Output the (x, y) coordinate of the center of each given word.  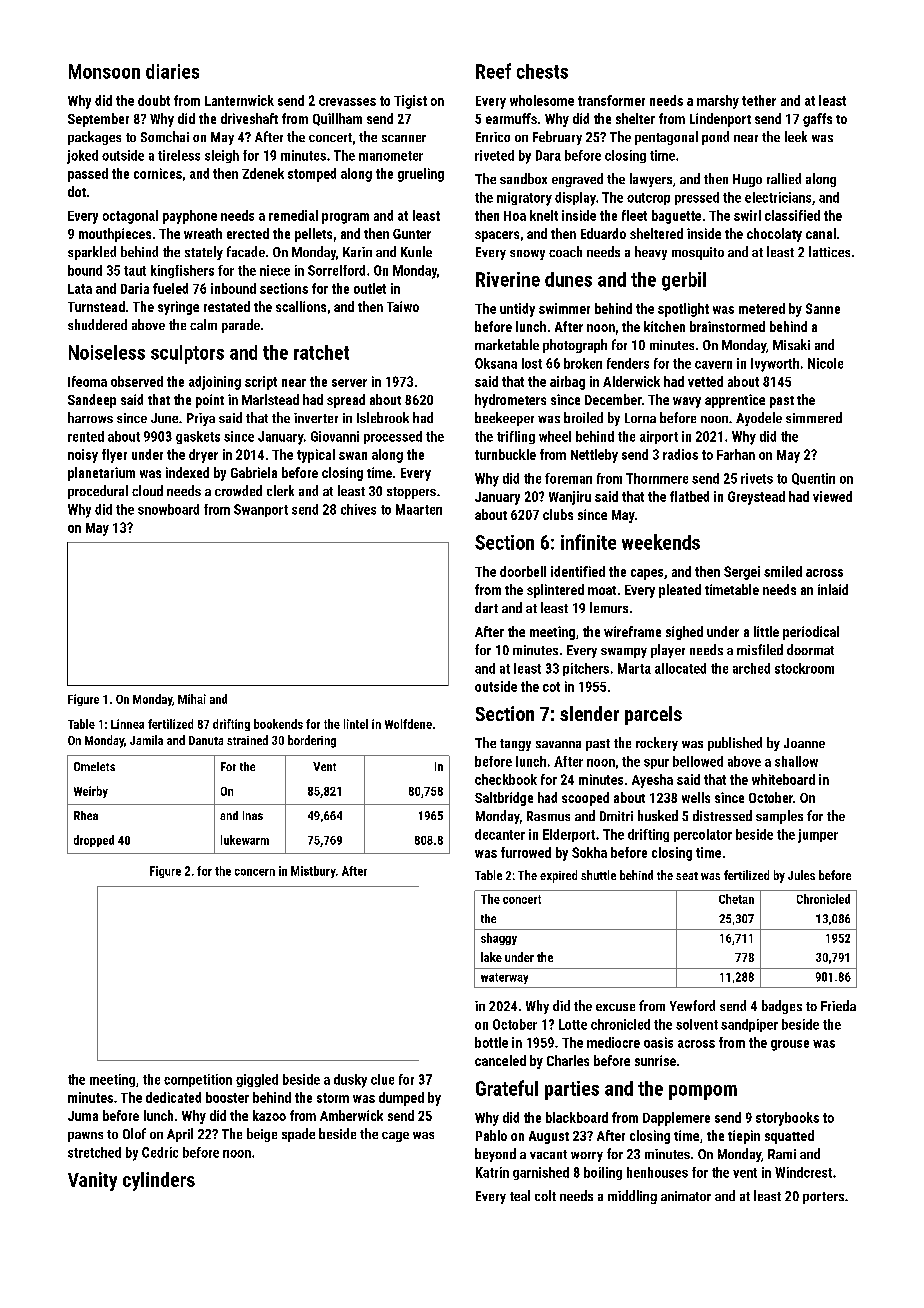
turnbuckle (505, 454)
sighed (684, 633)
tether (759, 100)
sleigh (222, 156)
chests (542, 71)
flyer (114, 456)
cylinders (159, 1181)
